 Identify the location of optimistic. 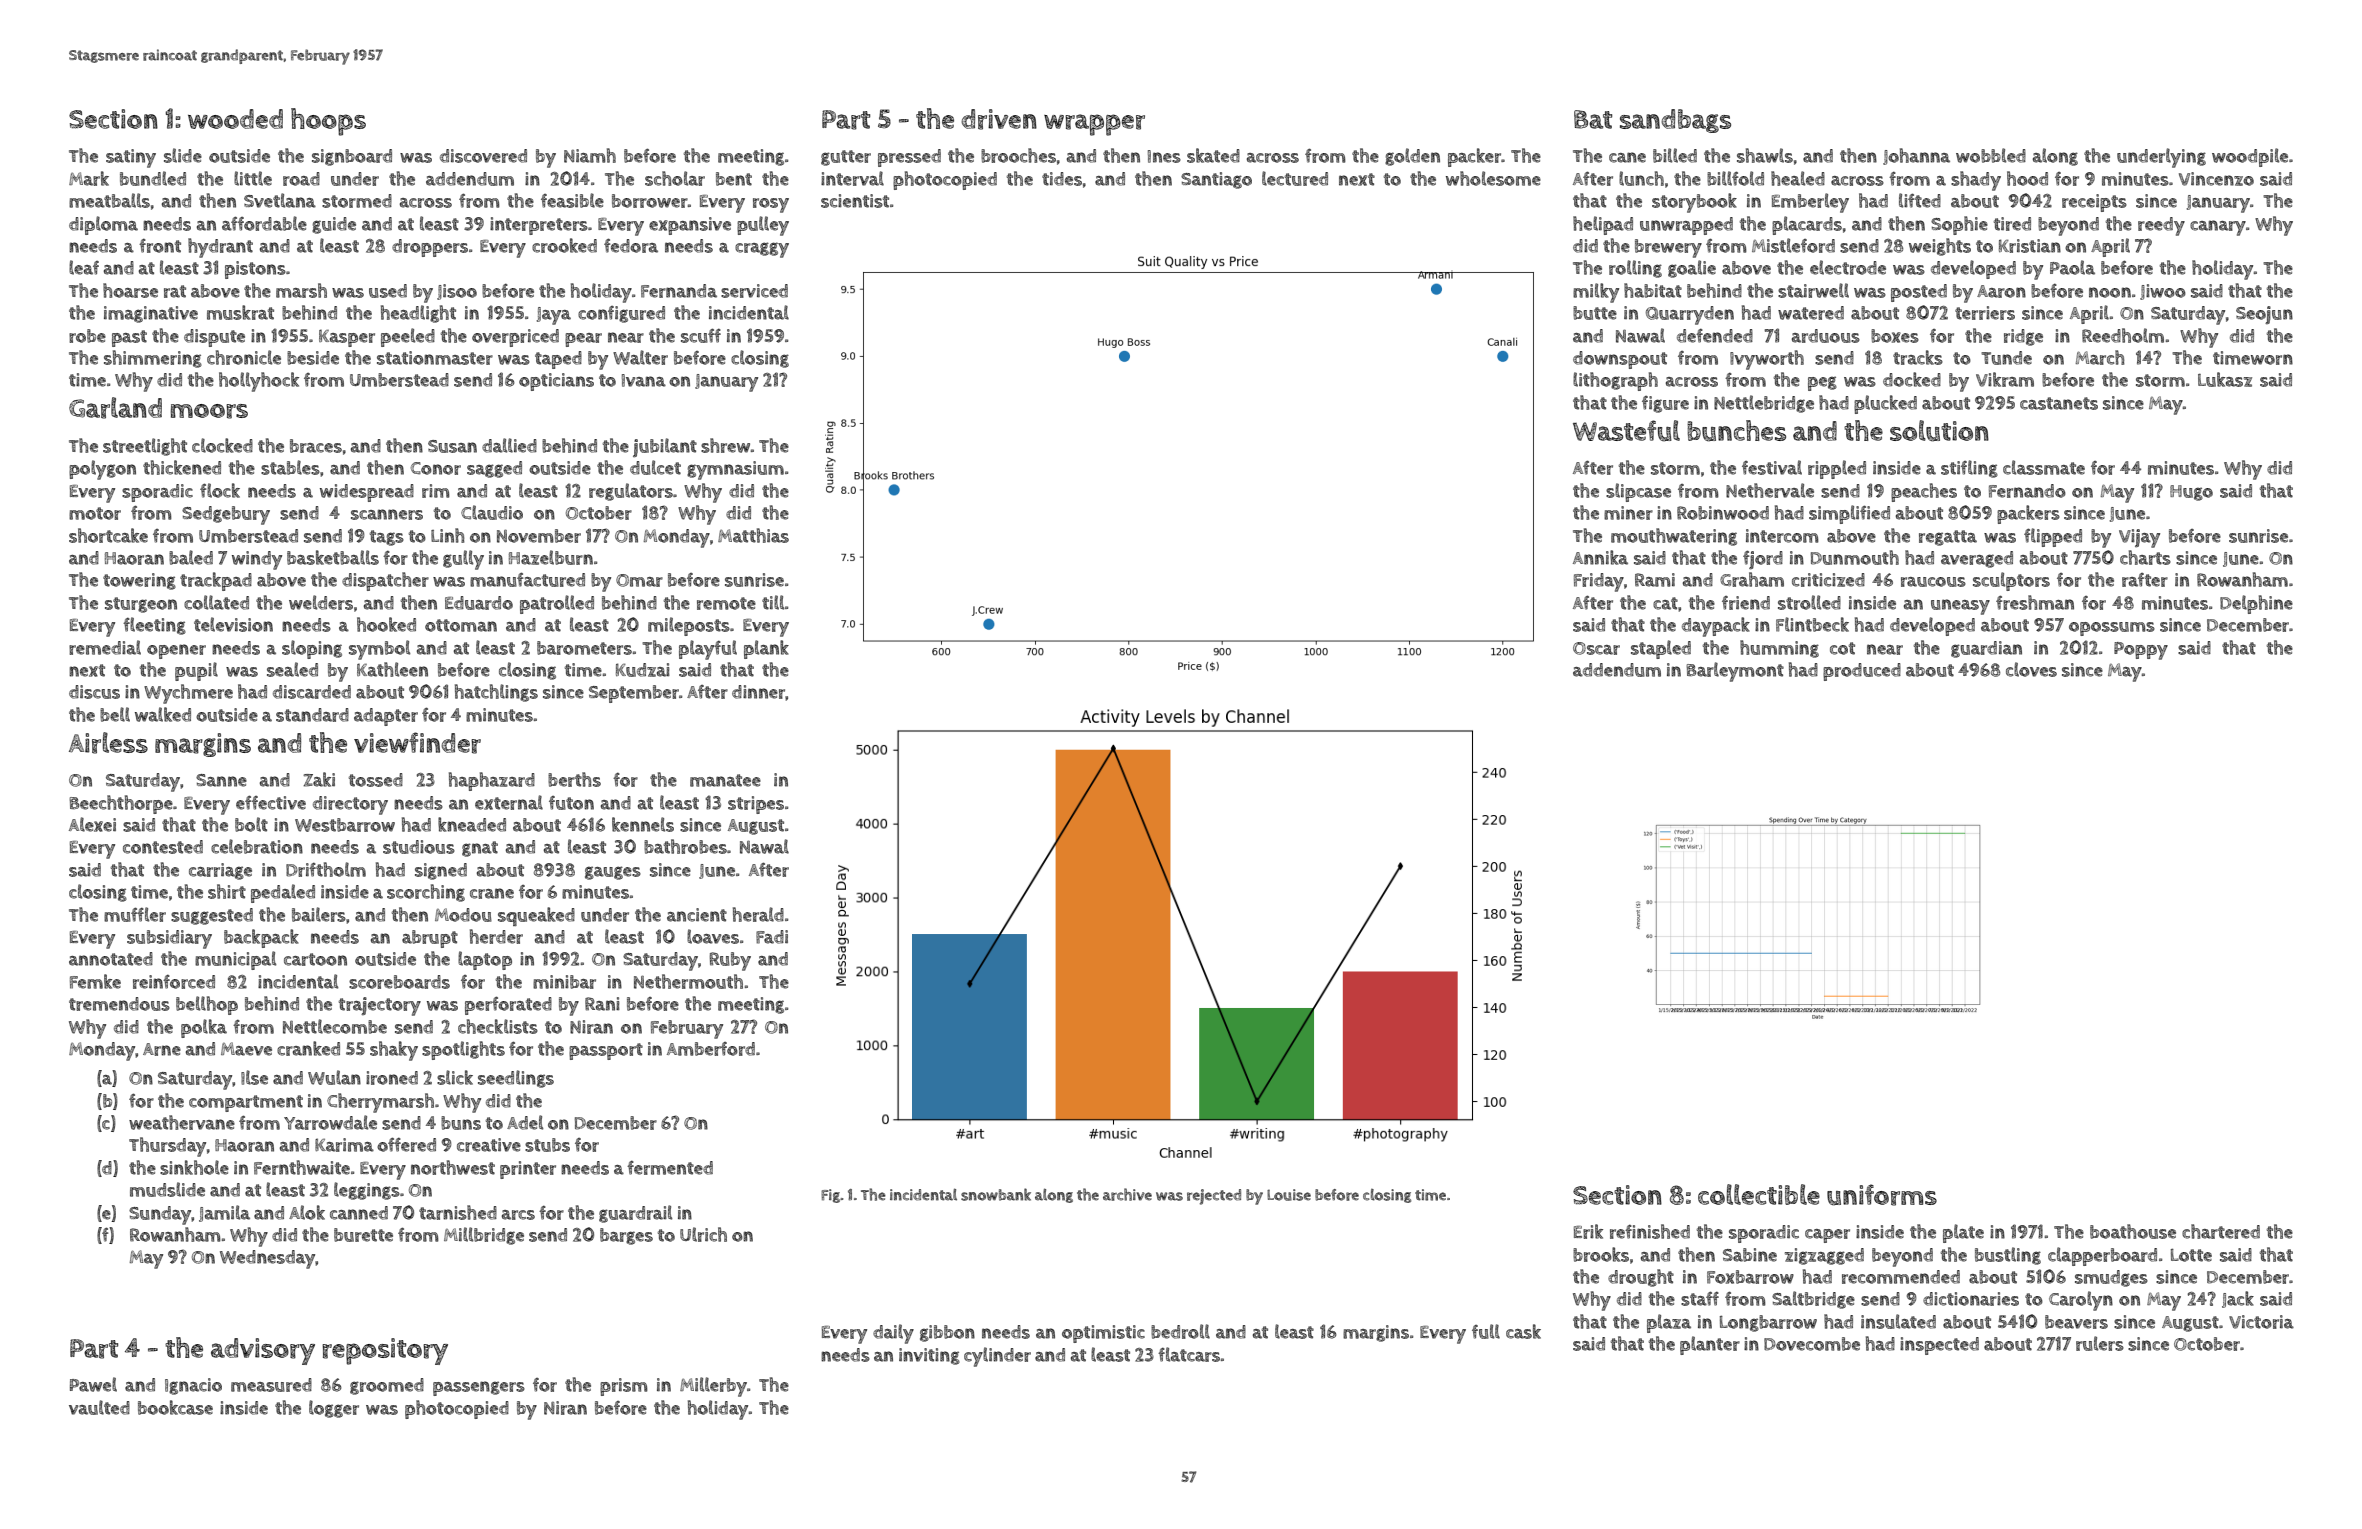
(1103, 1334).
